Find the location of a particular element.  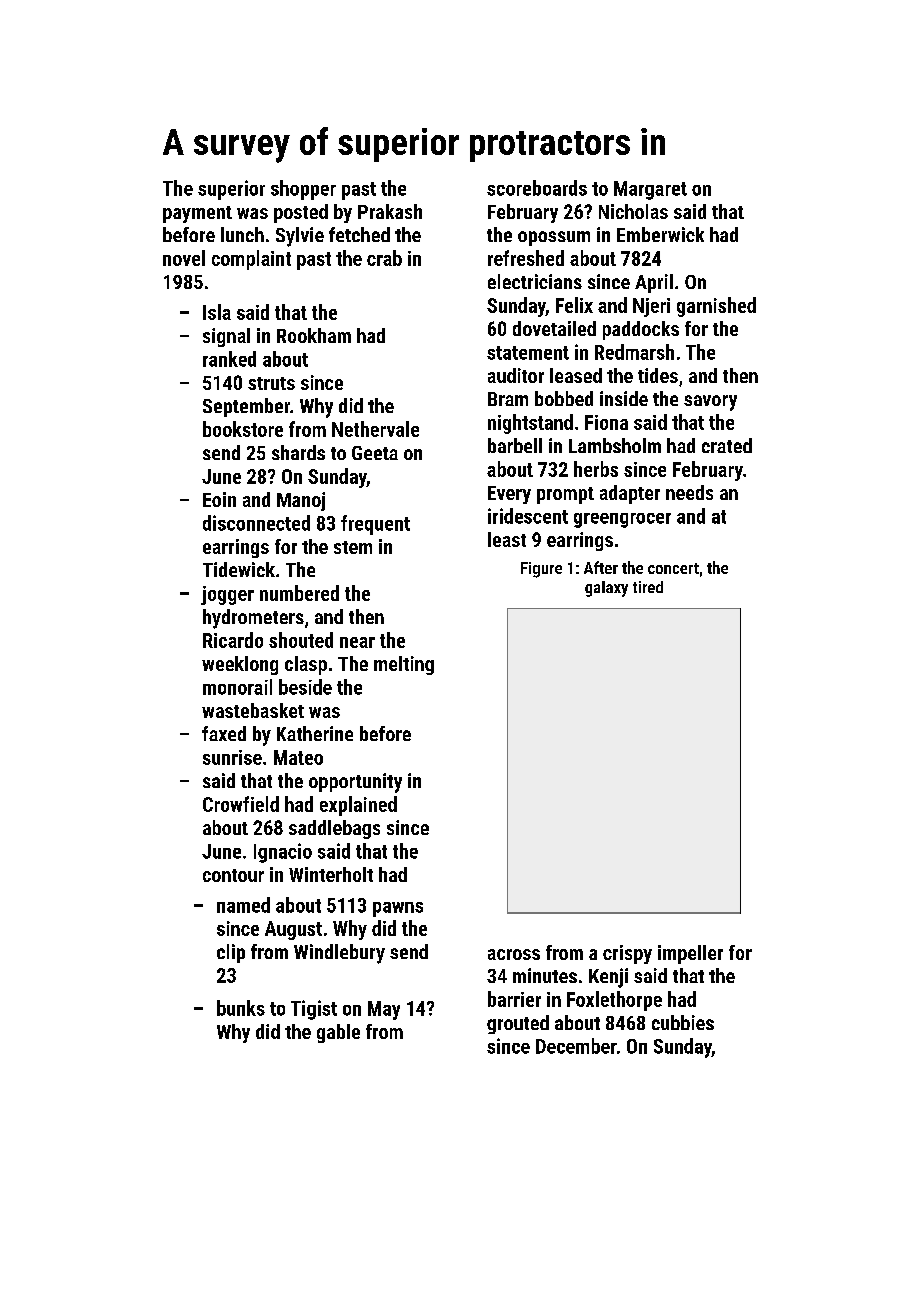

Prakash is located at coordinates (390, 211).
